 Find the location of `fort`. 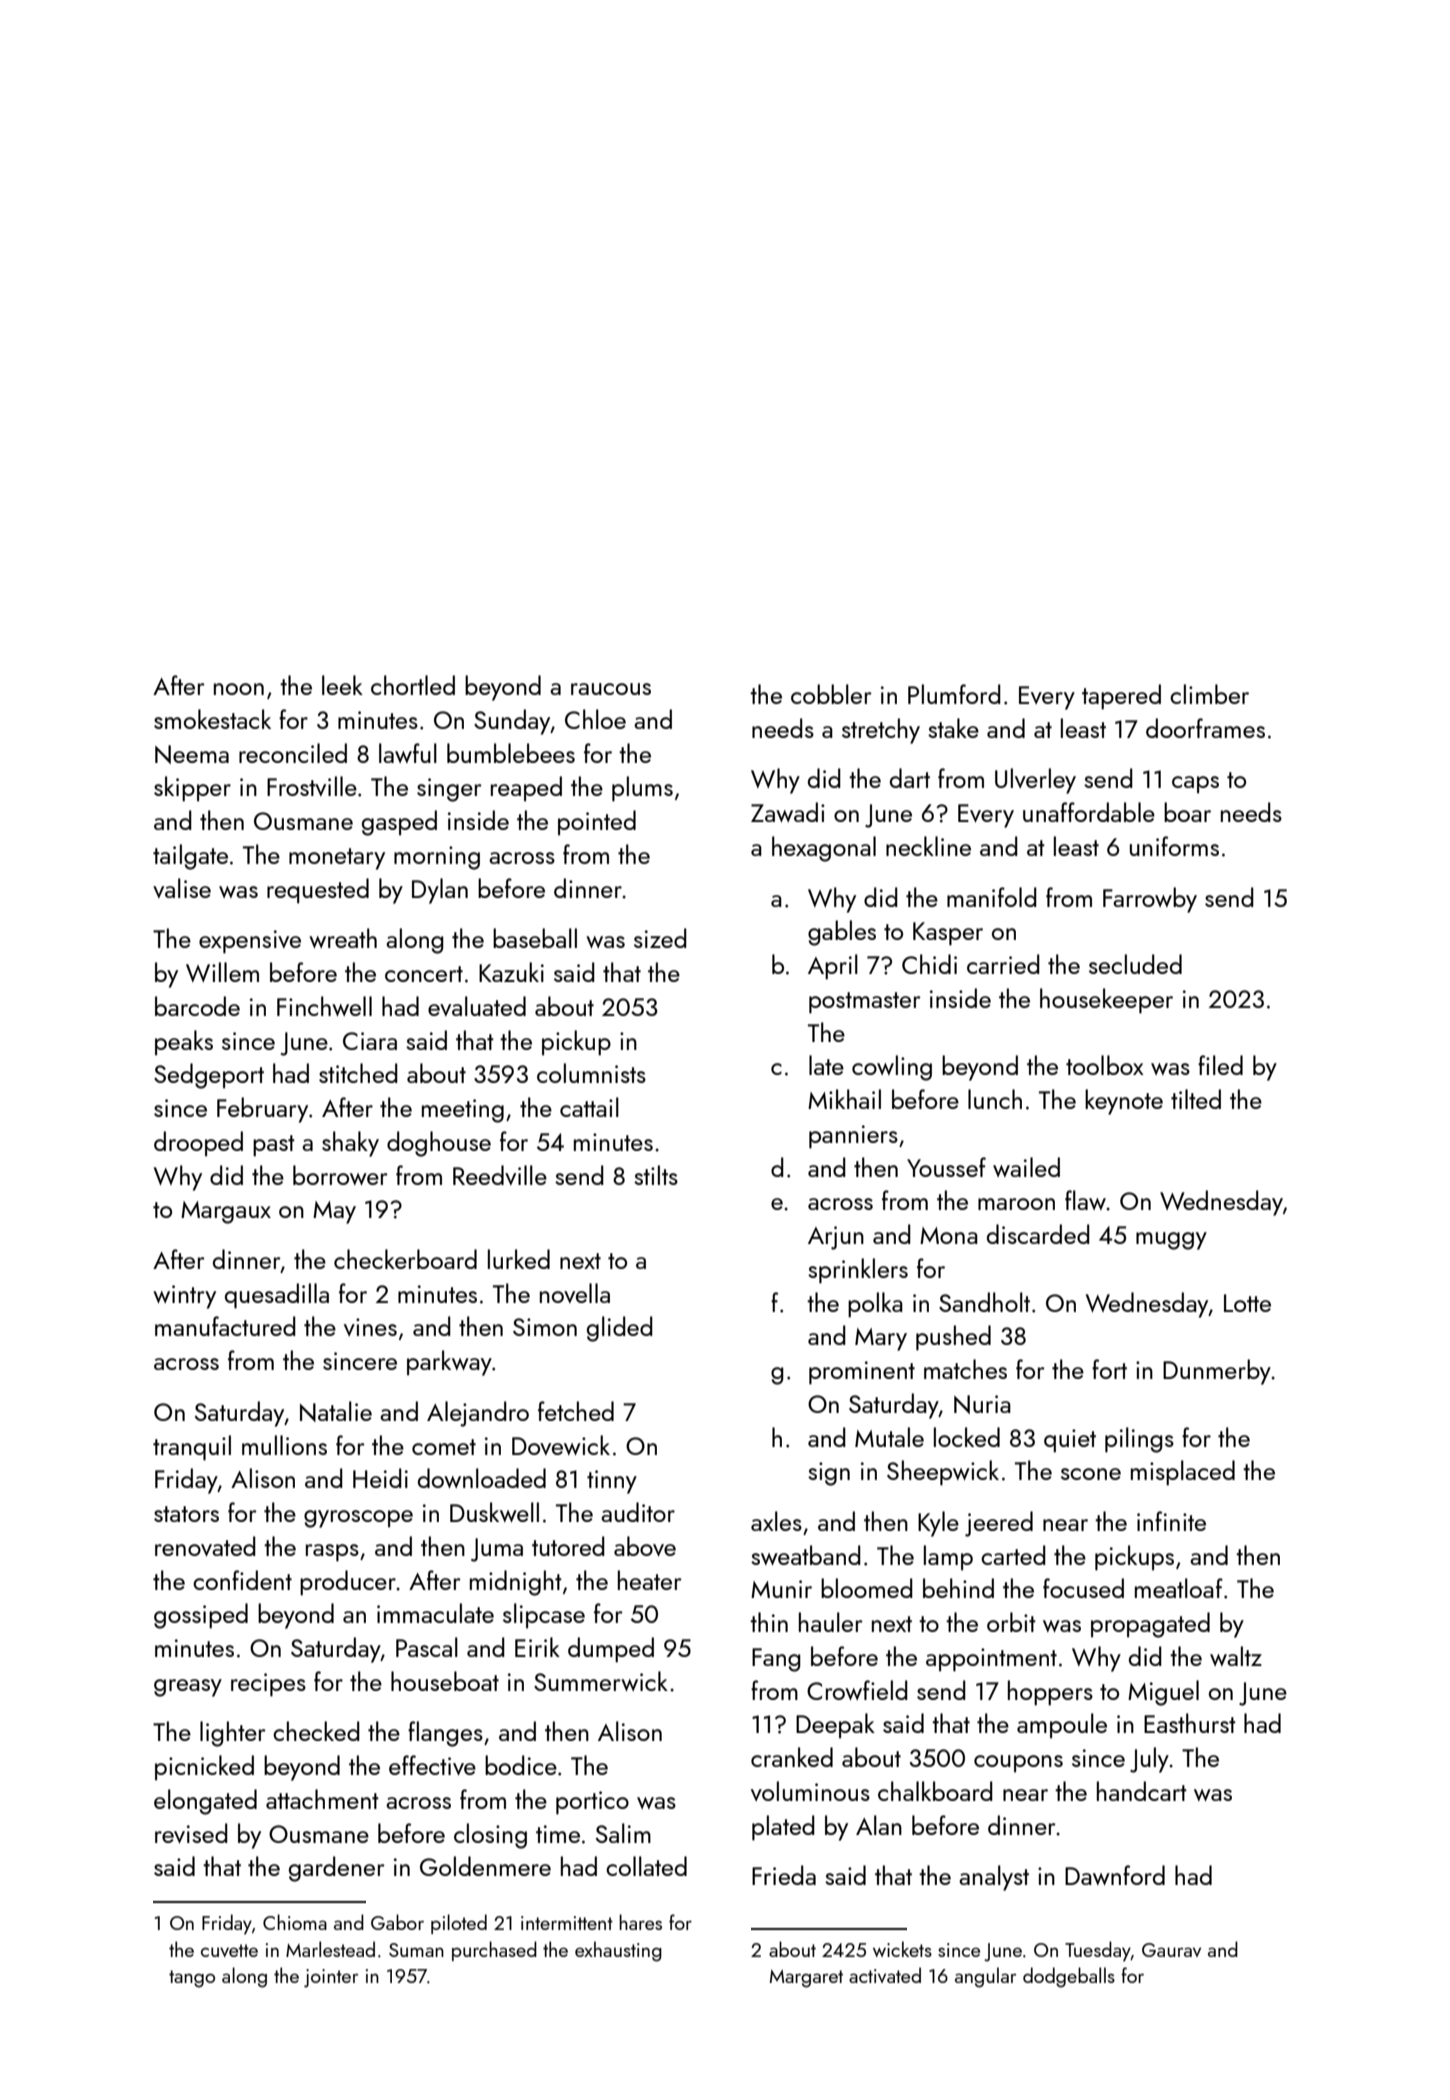

fort is located at coordinates (1109, 1369).
